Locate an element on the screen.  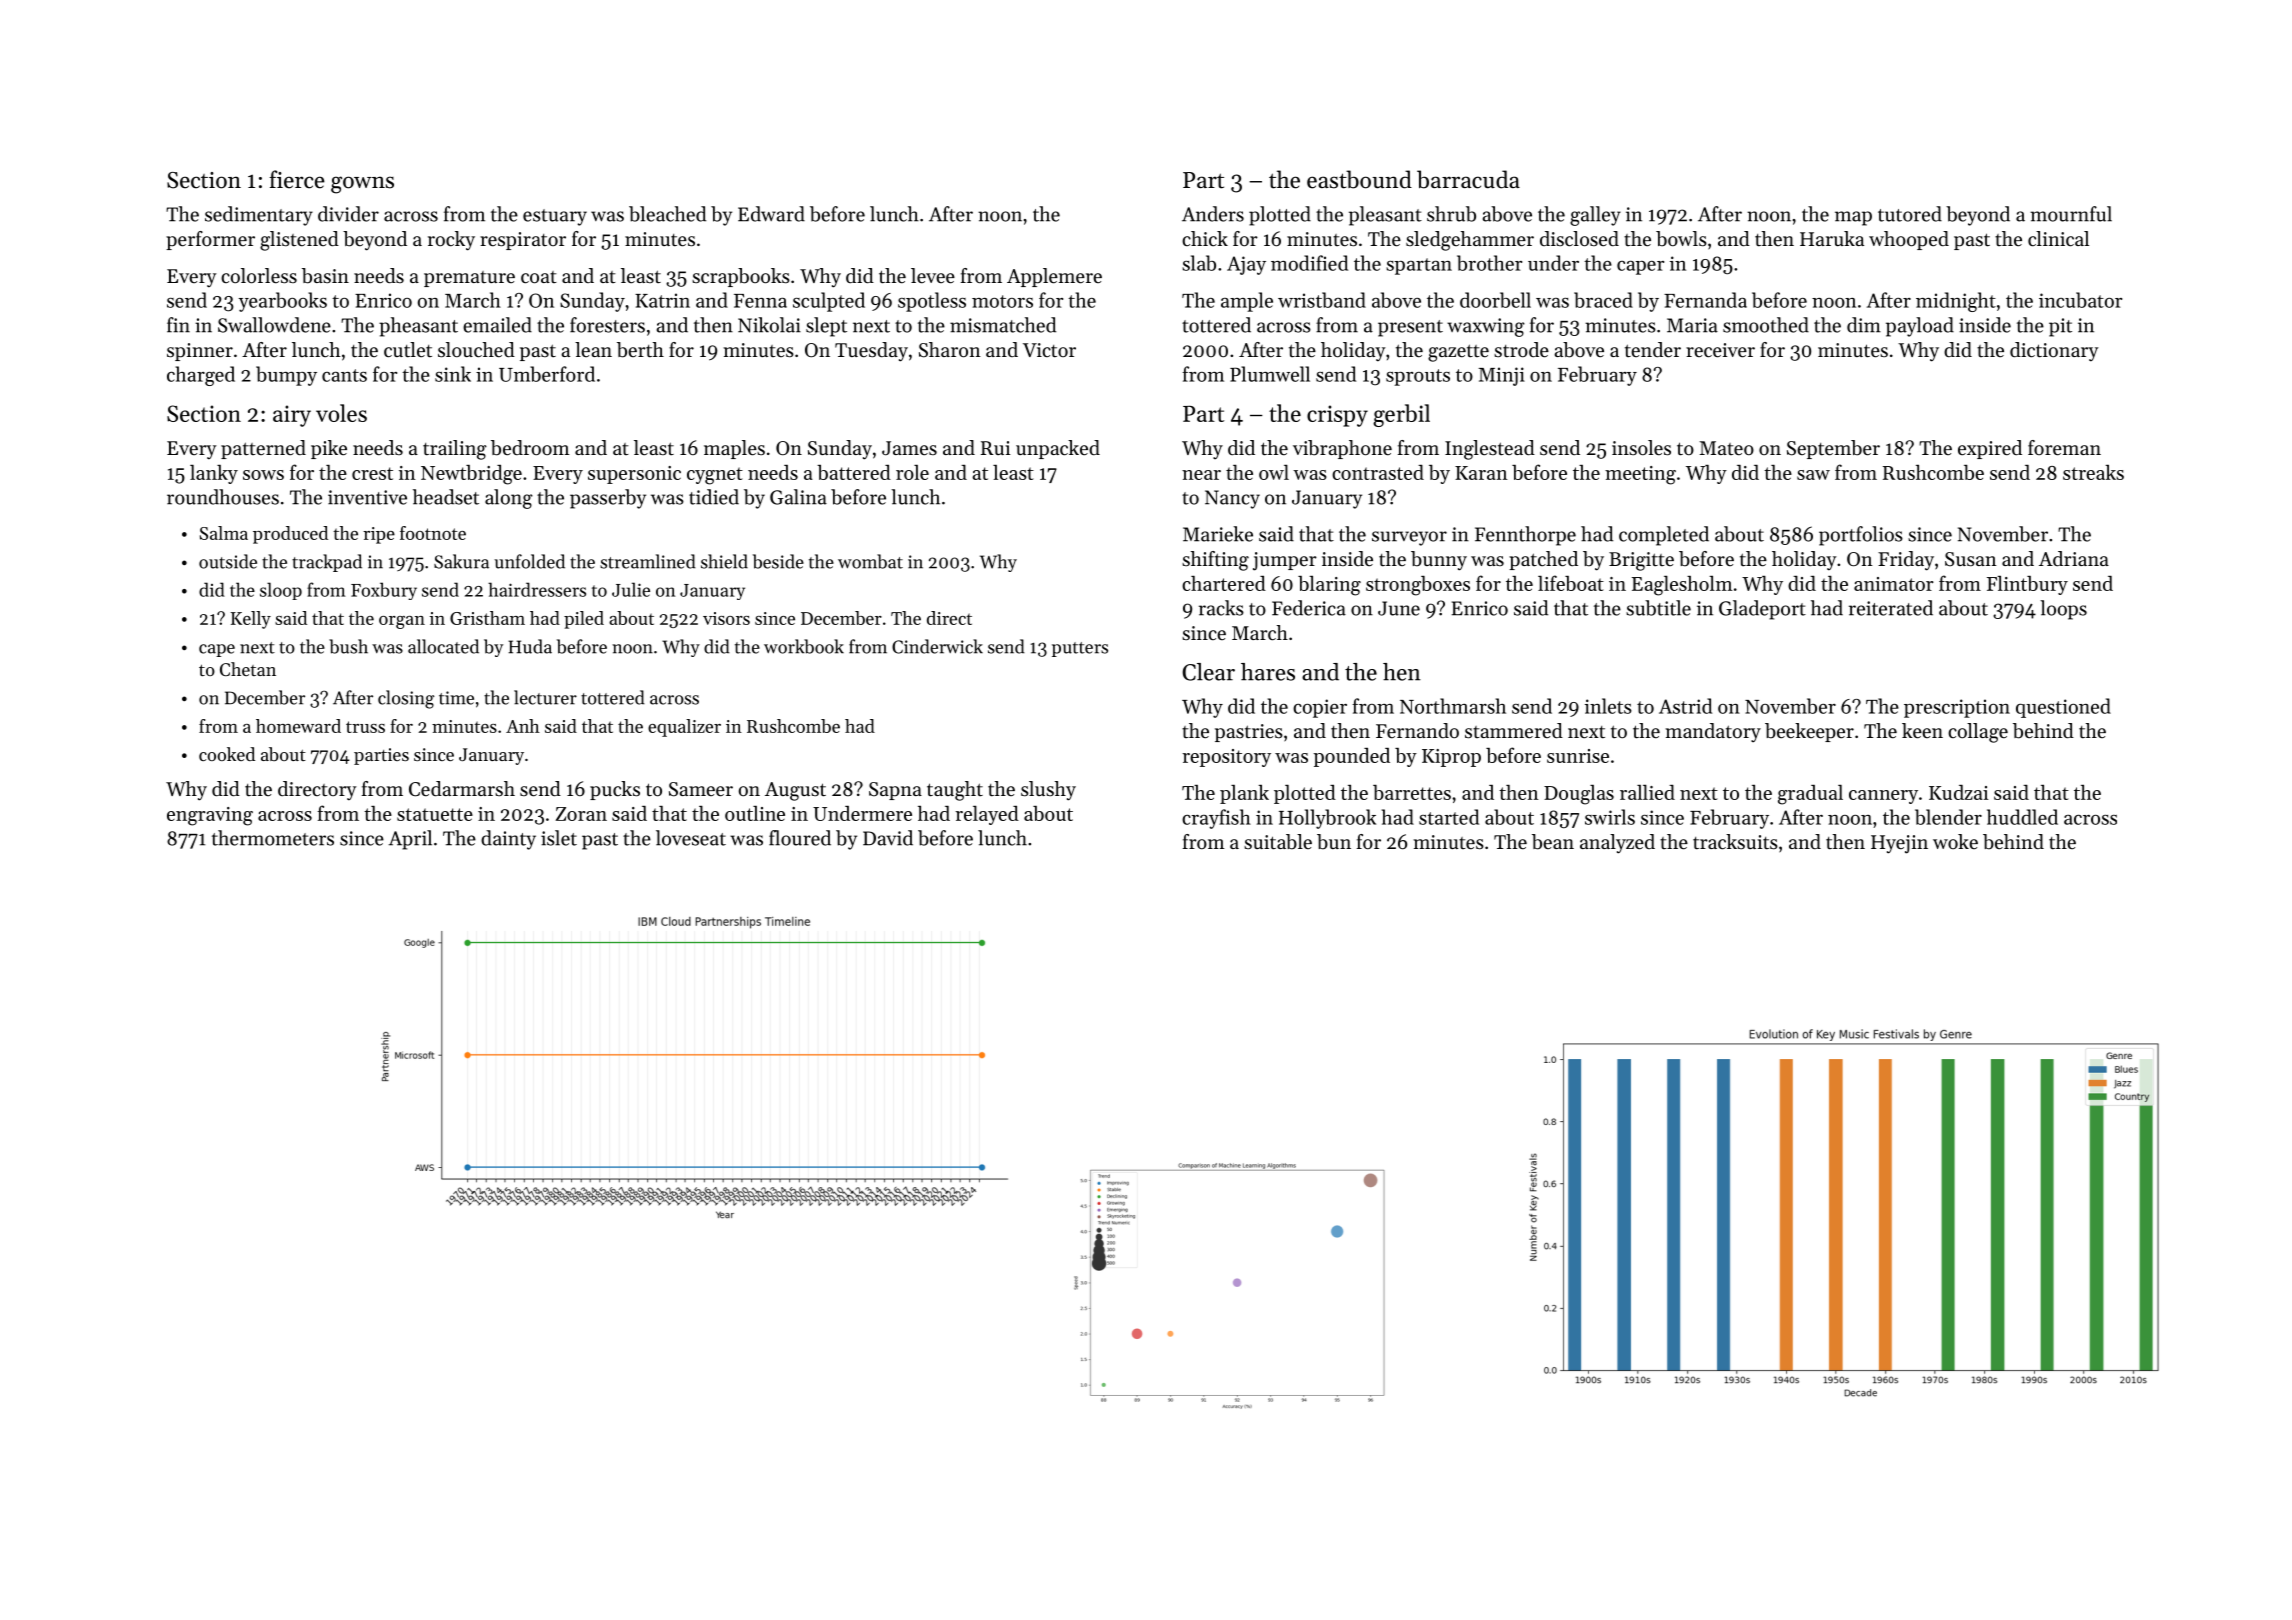
dainty is located at coordinates (508, 840).
